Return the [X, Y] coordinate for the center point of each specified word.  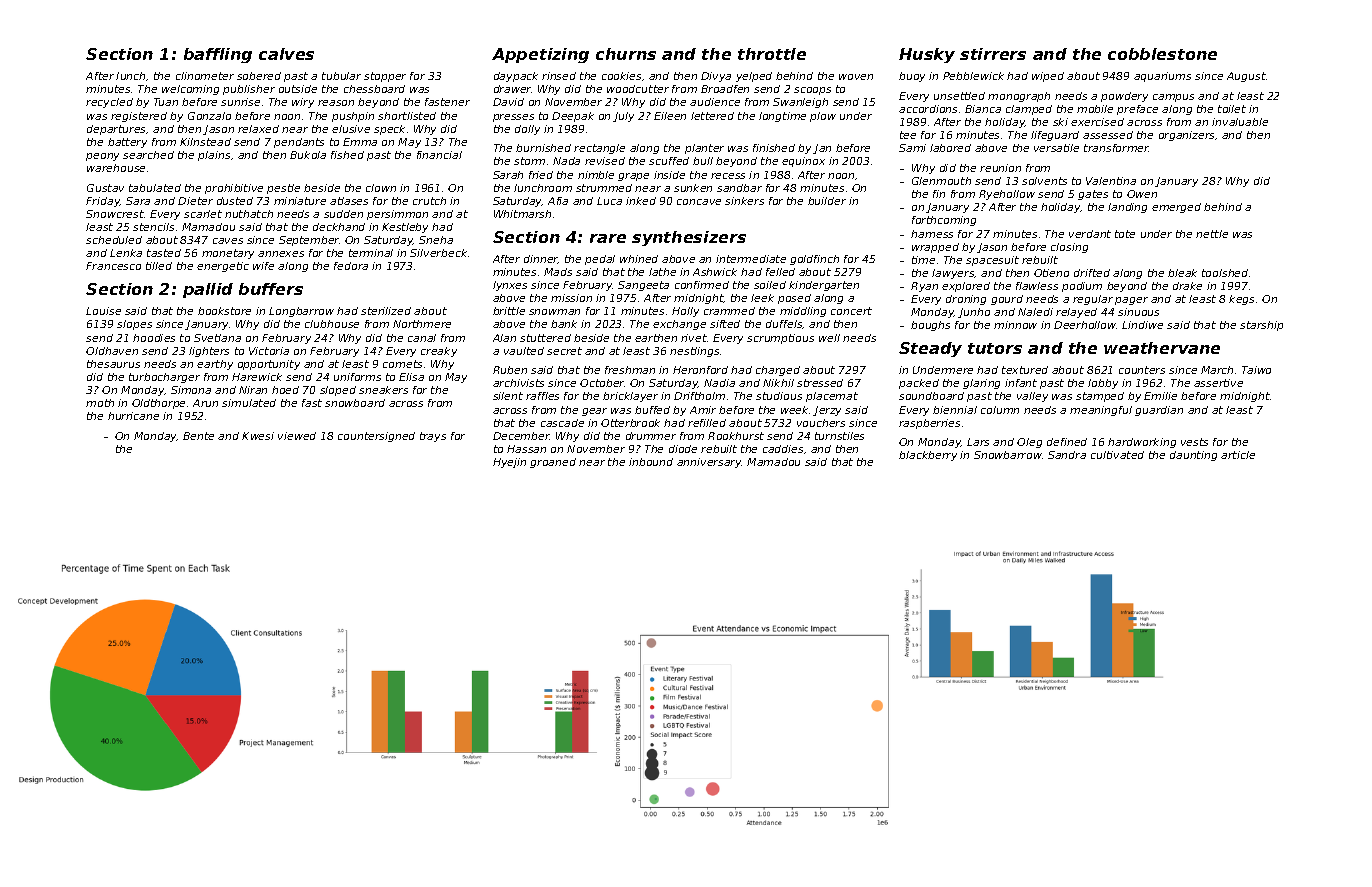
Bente [198, 436]
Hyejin [509, 463]
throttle [772, 54]
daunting [1193, 456]
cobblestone [1162, 54]
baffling [218, 55]
